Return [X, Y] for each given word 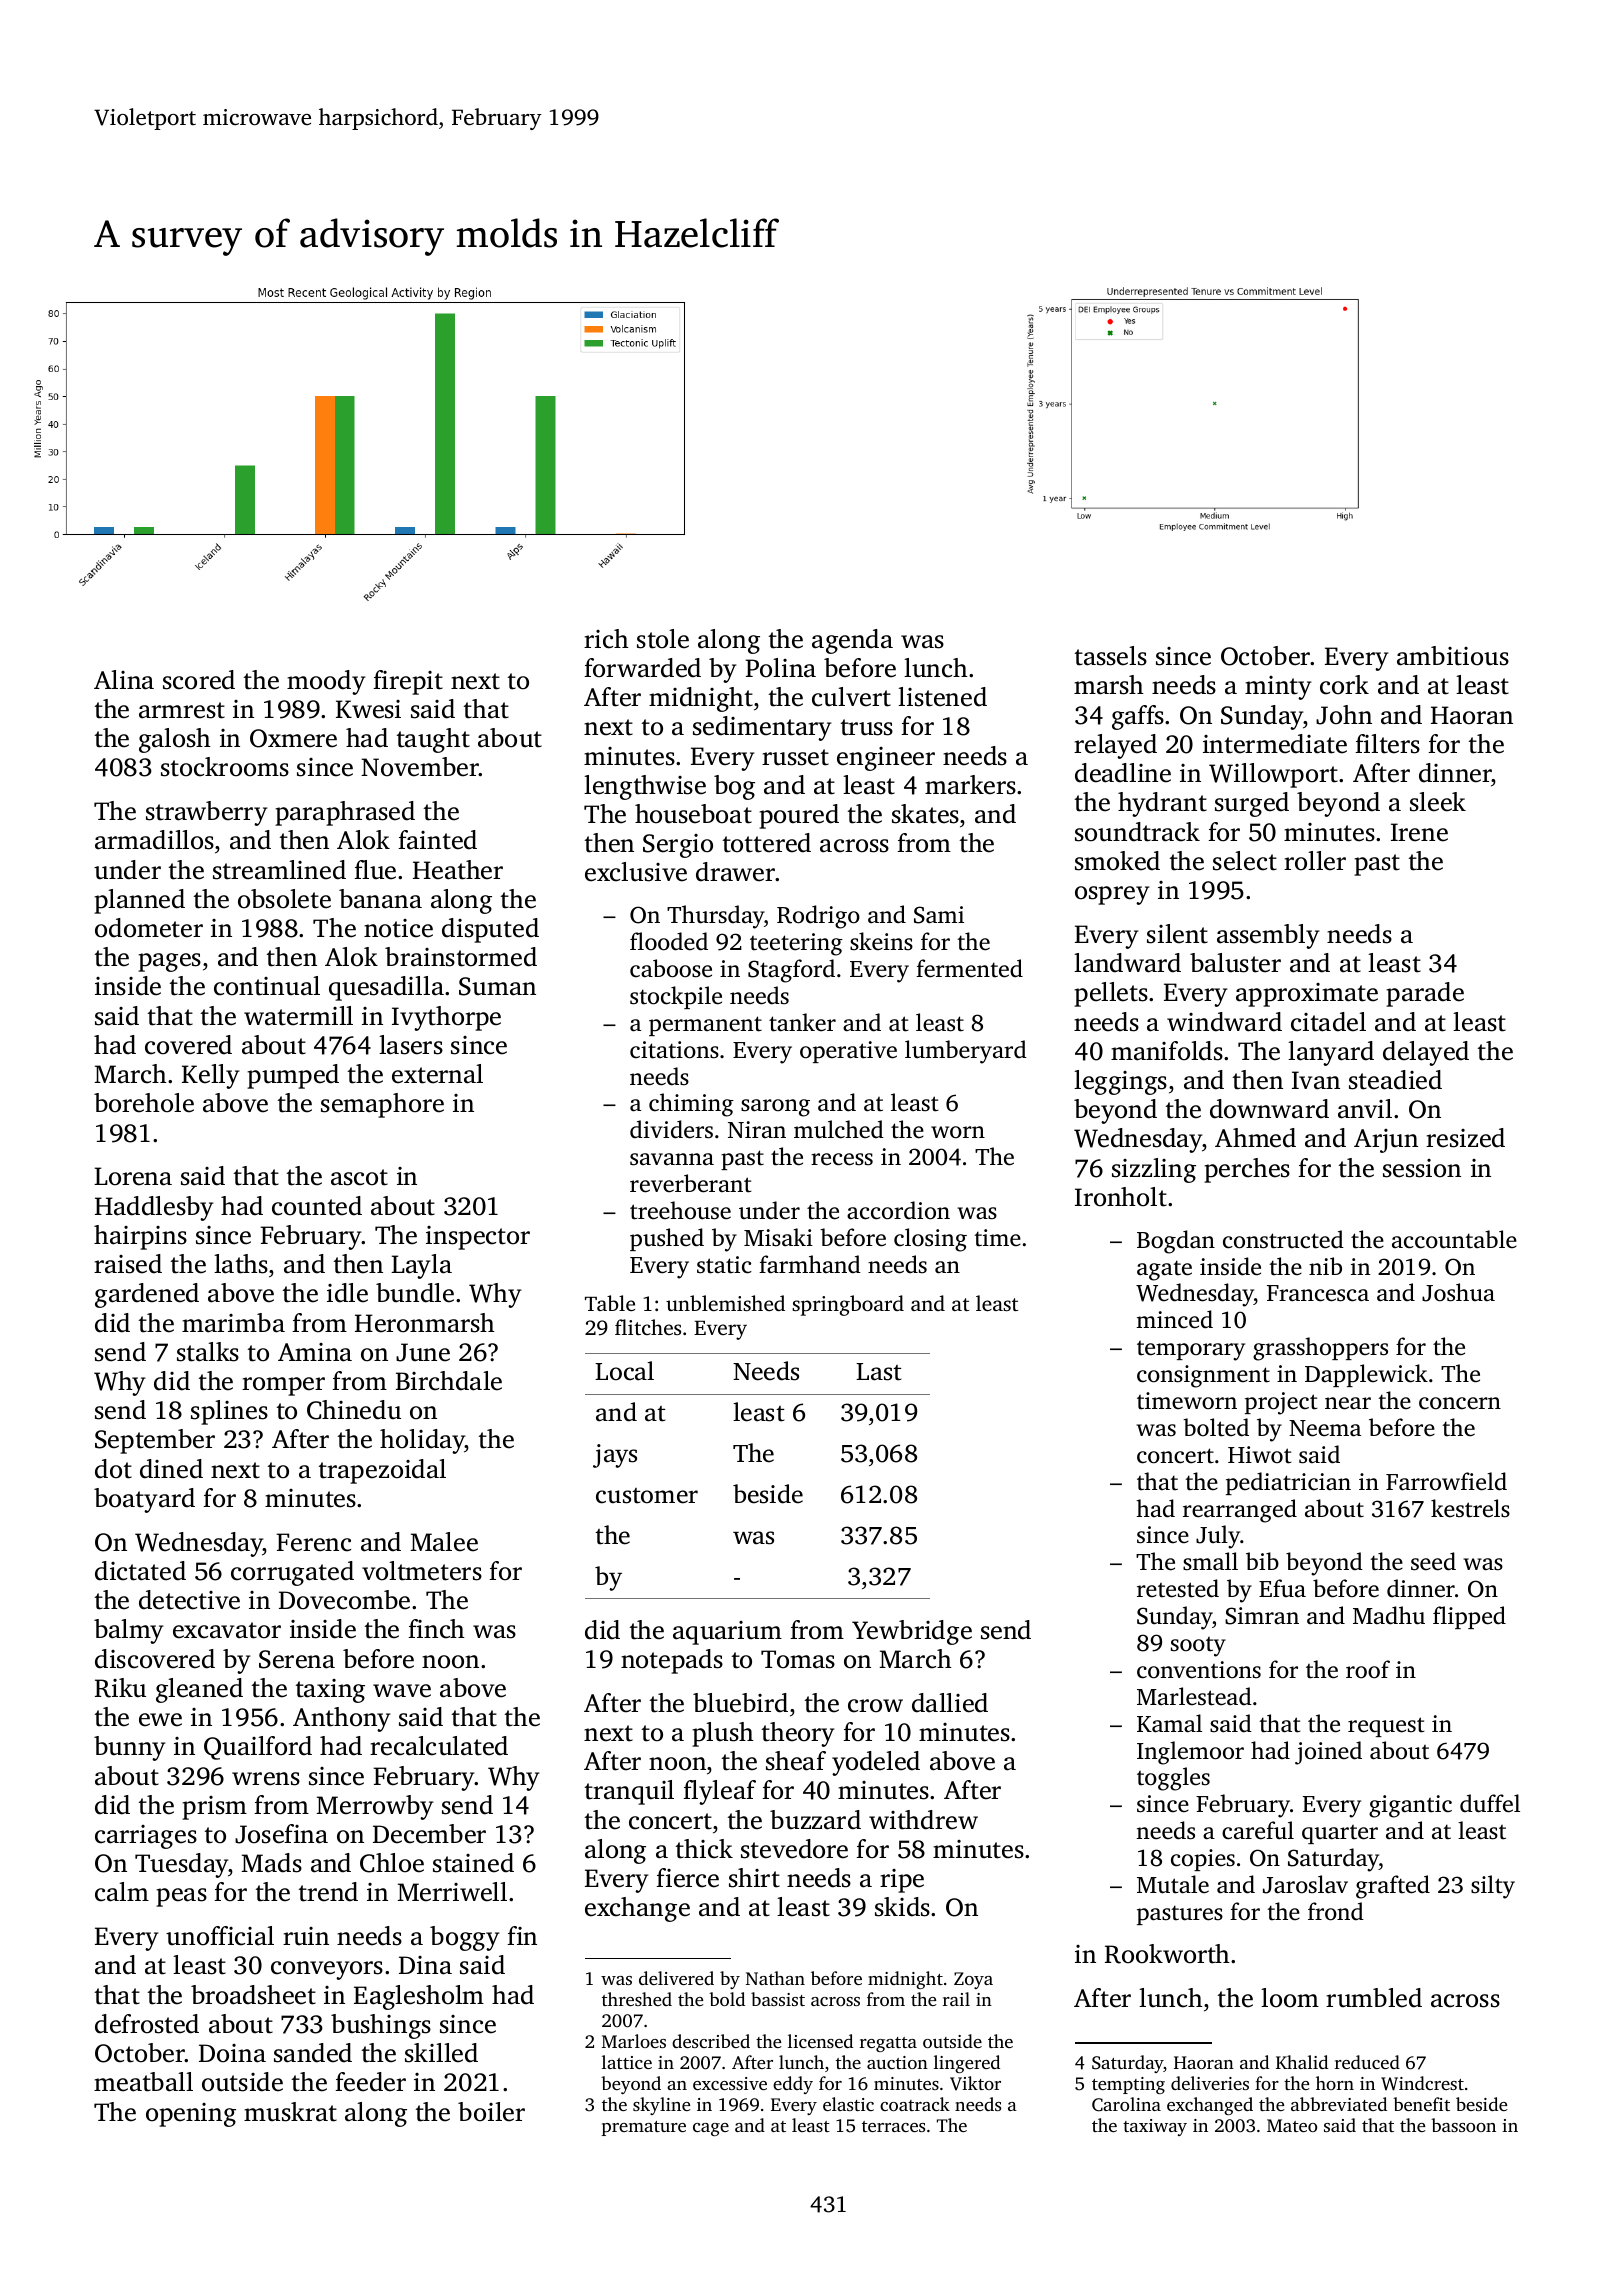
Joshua [1458, 1292]
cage [711, 2129]
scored [199, 680]
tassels [1111, 656]
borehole [144, 1103]
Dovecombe [344, 1600]
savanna [672, 1159]
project [1281, 1403]
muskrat [290, 2112]
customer [647, 1496]
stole [663, 639]
